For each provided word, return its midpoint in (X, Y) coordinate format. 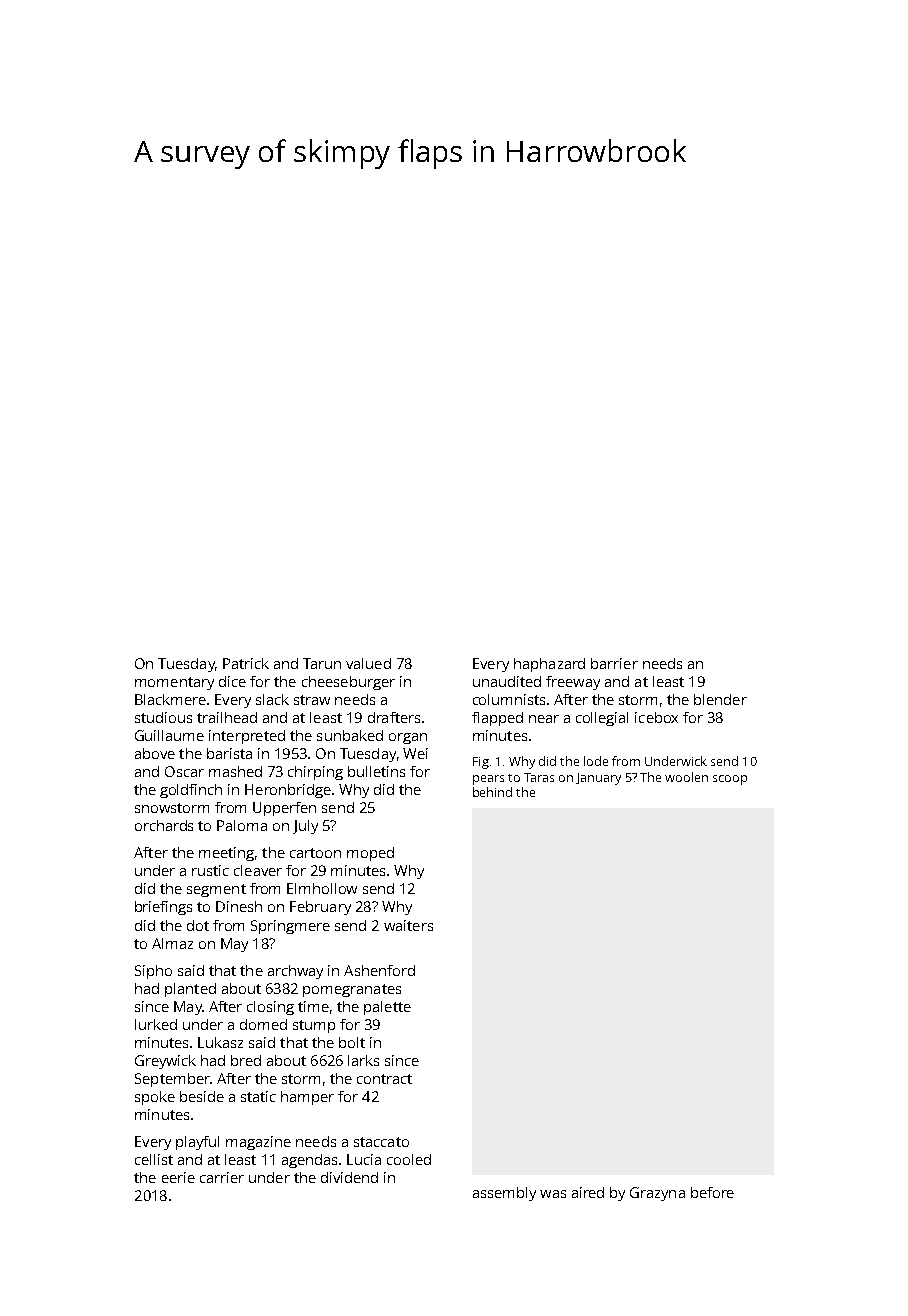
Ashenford (379, 970)
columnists (509, 699)
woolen (686, 777)
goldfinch (191, 791)
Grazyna (657, 1194)
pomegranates (352, 990)
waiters (408, 925)
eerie (178, 1177)
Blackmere (170, 699)
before (712, 1192)
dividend (349, 1177)
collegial (602, 719)
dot (198, 925)
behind (492, 792)
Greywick (165, 1062)
